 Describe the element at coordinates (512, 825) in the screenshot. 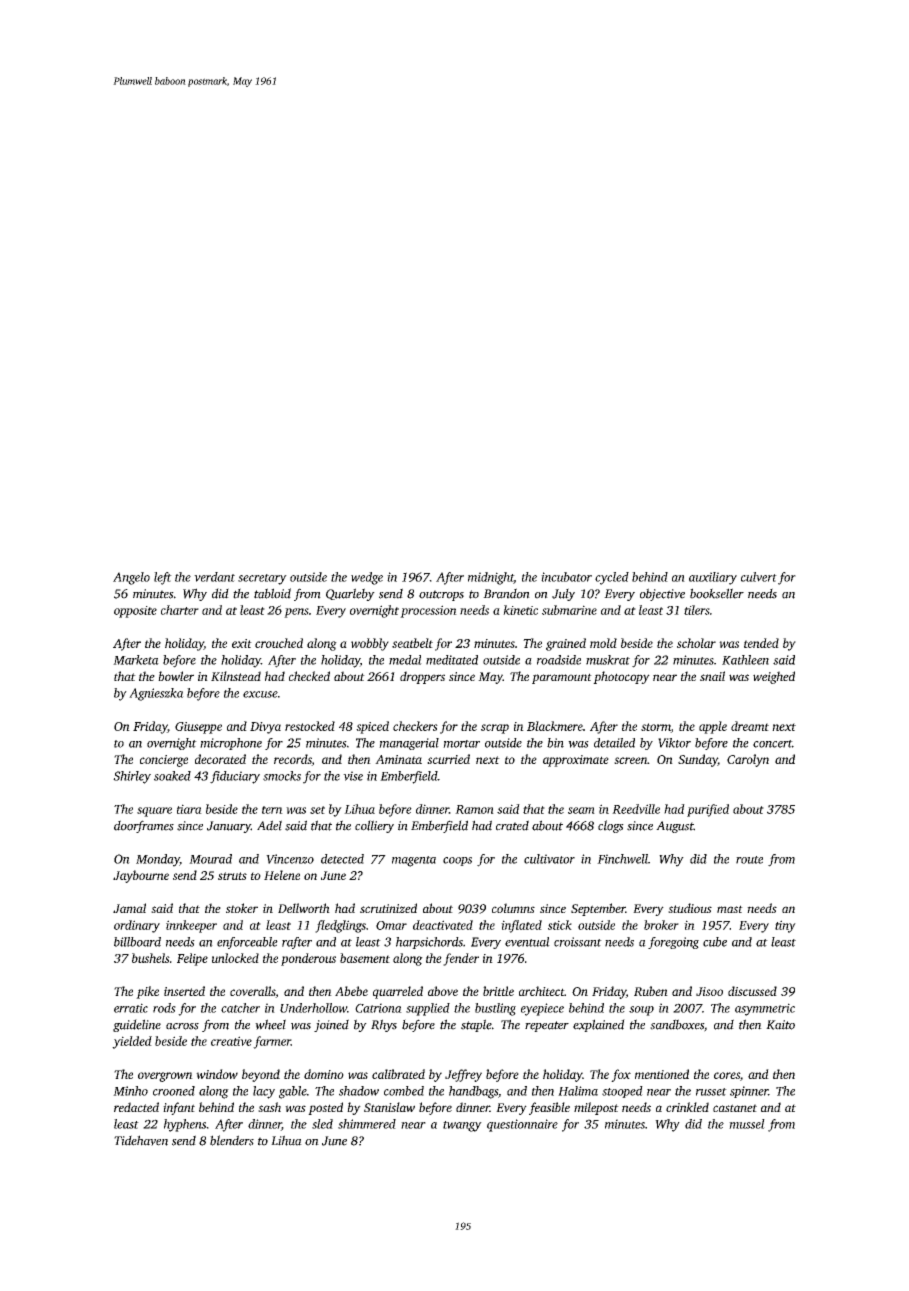

I see `crated` at that location.
